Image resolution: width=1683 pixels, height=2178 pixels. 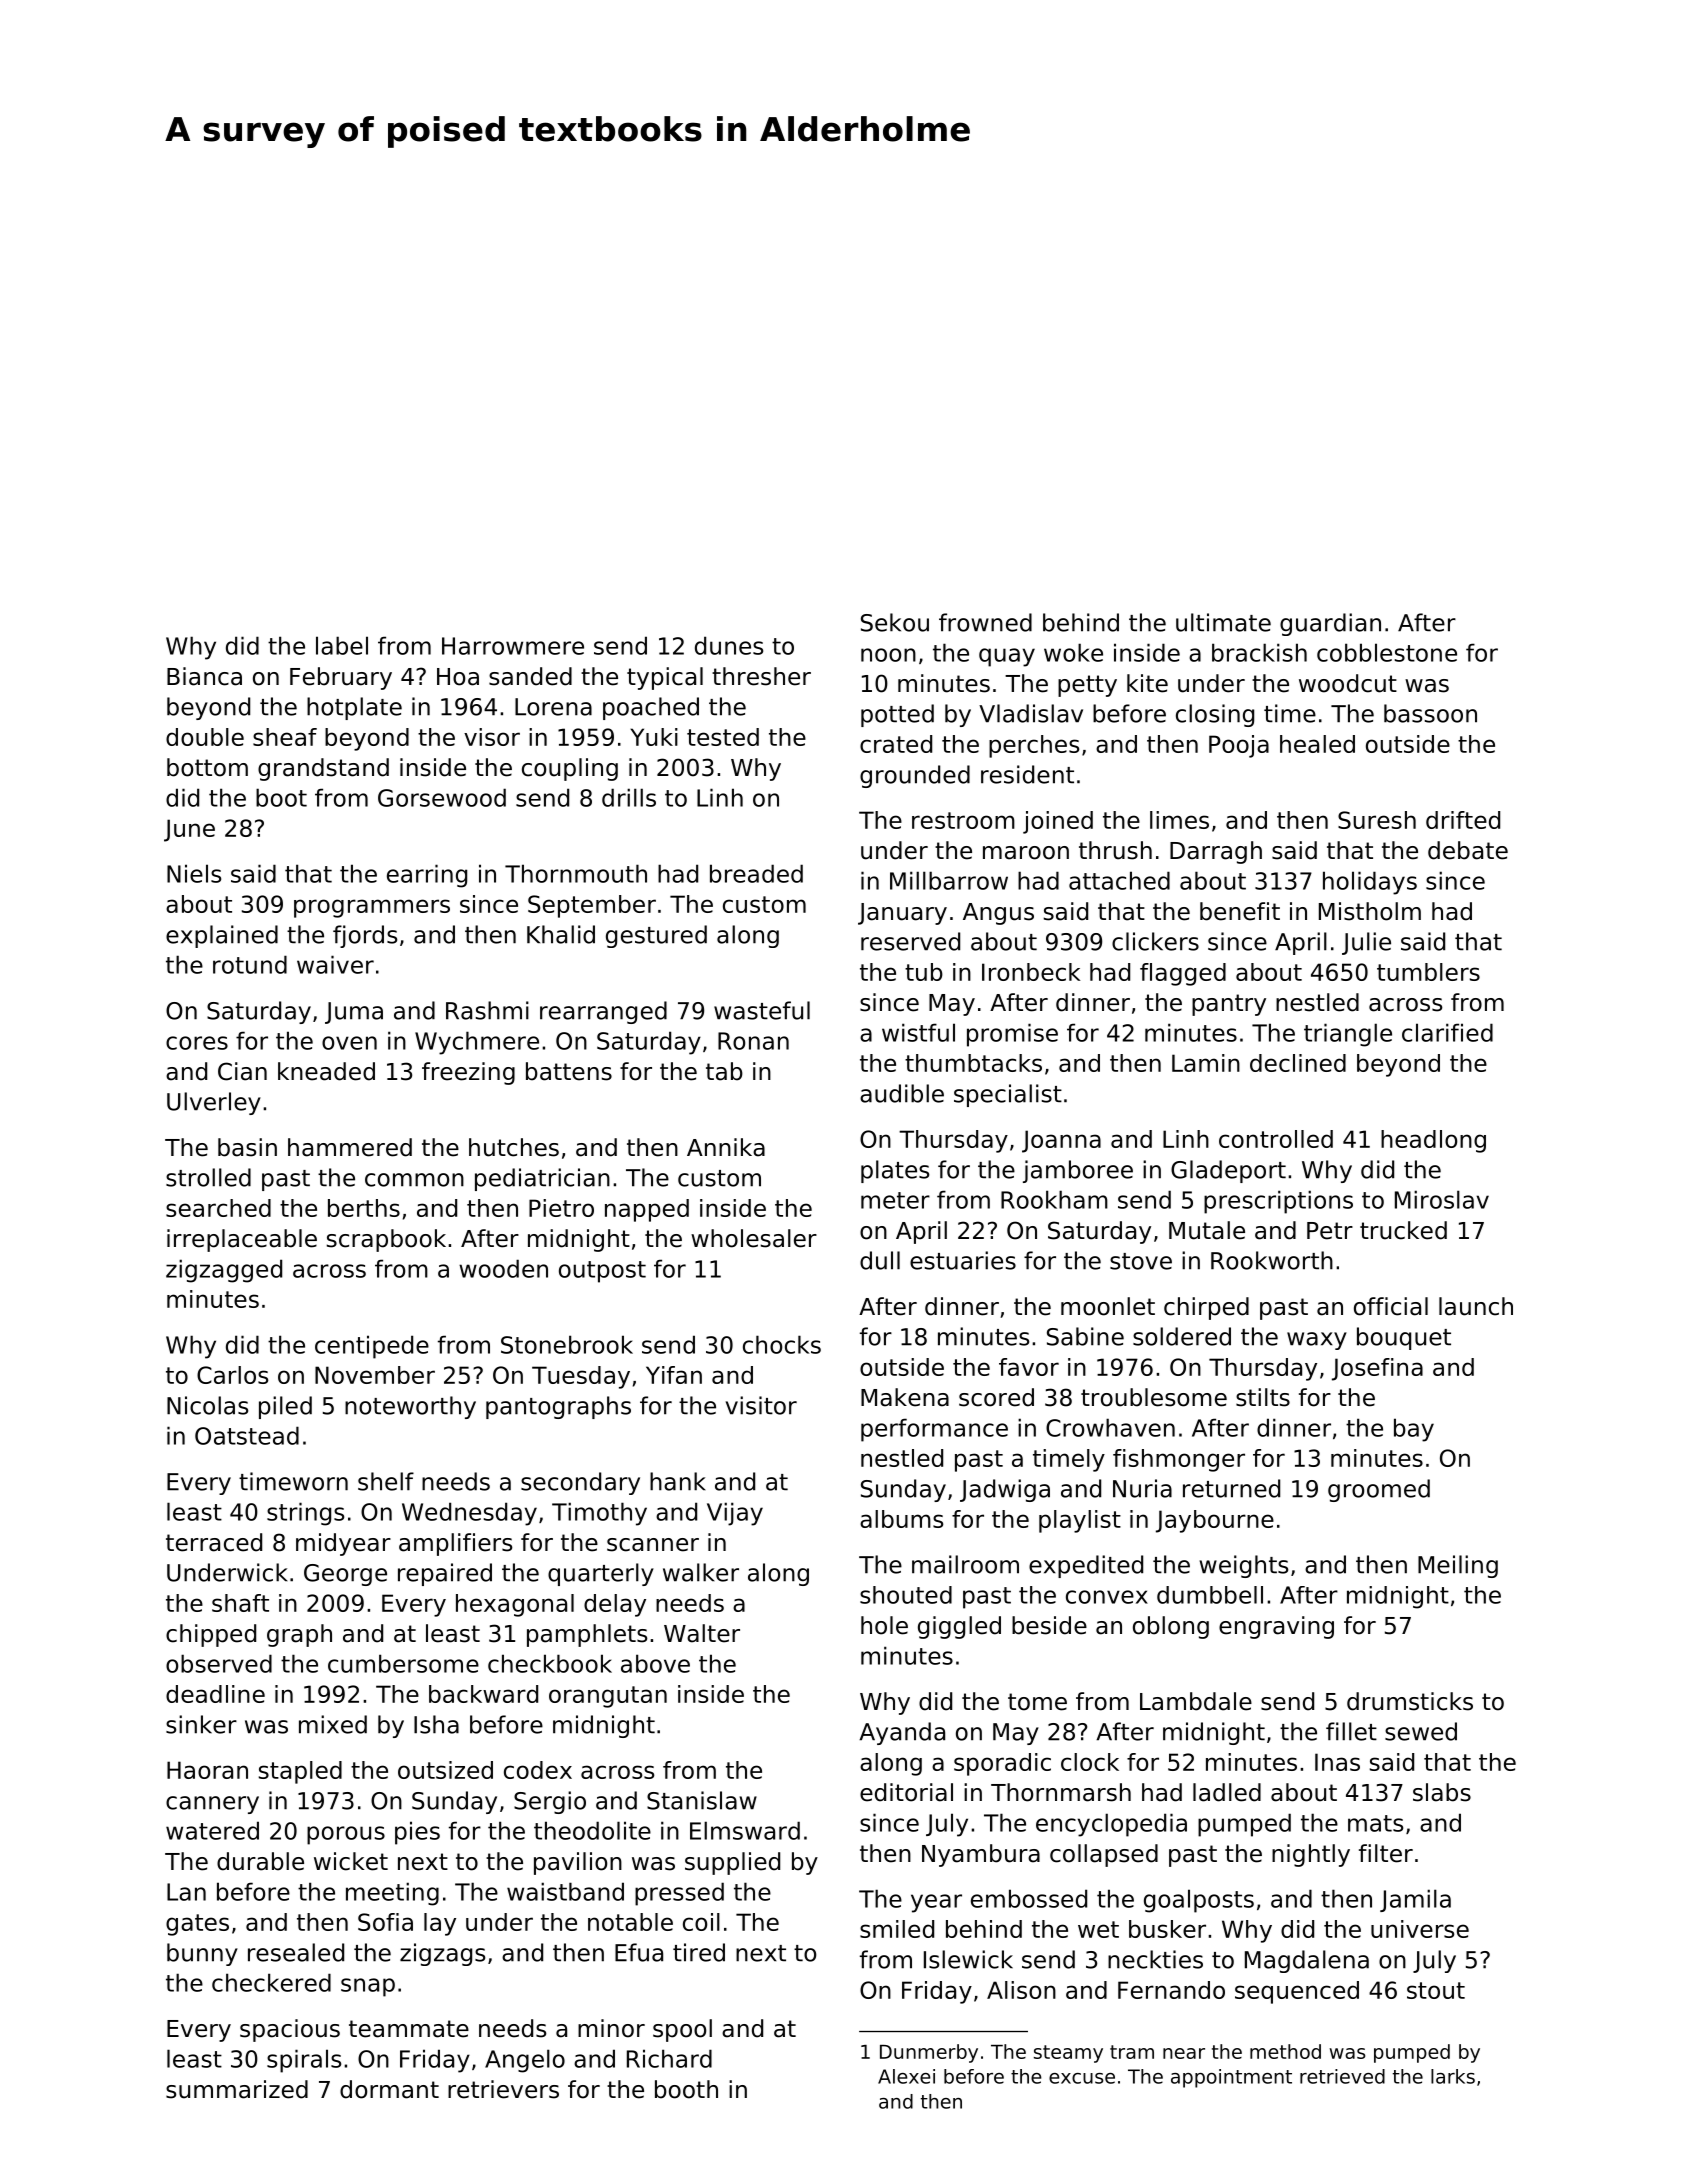 What do you see at coordinates (194, 873) in the screenshot?
I see `Niels` at bounding box center [194, 873].
